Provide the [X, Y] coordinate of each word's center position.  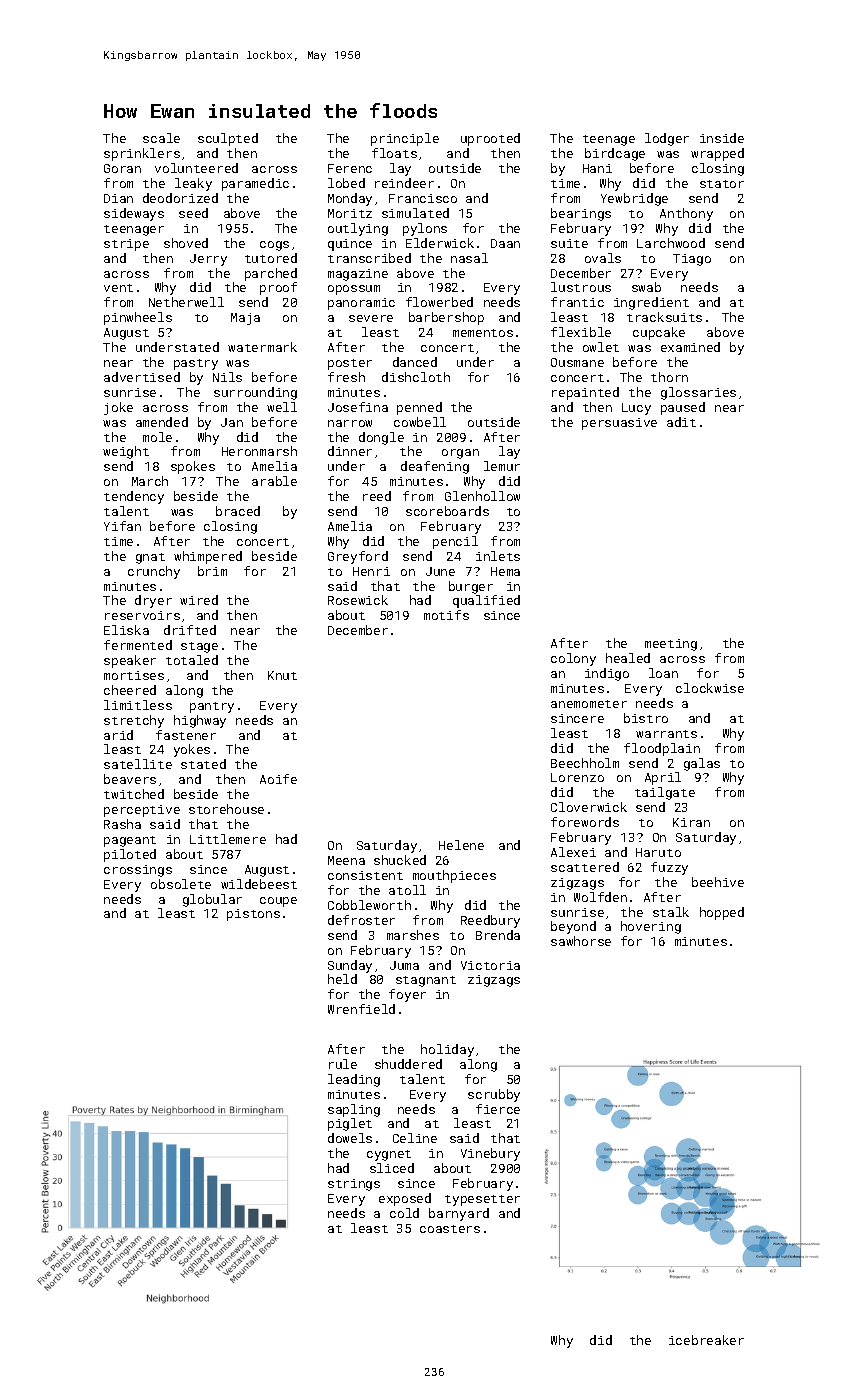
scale [161, 138]
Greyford [358, 557]
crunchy [154, 572]
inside [722, 138]
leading [354, 1080]
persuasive [619, 424]
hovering [651, 927]
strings [354, 1185]
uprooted [490, 139]
